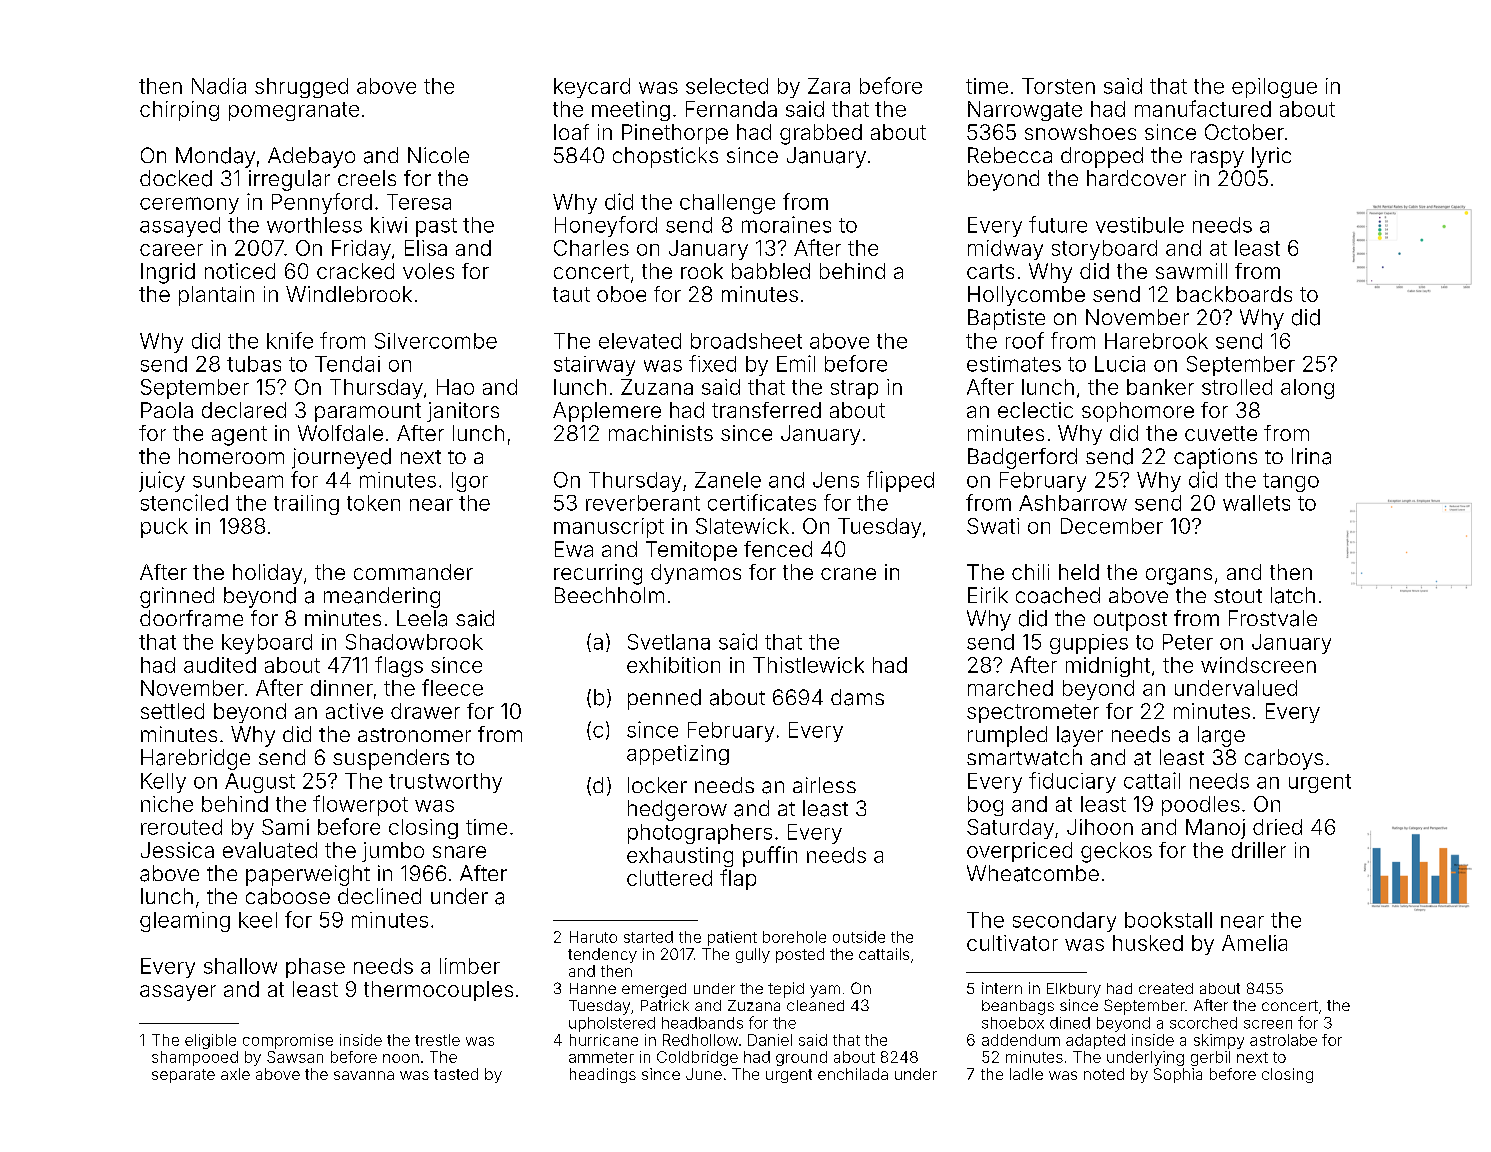  Describe the element at coordinates (164, 528) in the screenshot. I see `puck` at that location.
